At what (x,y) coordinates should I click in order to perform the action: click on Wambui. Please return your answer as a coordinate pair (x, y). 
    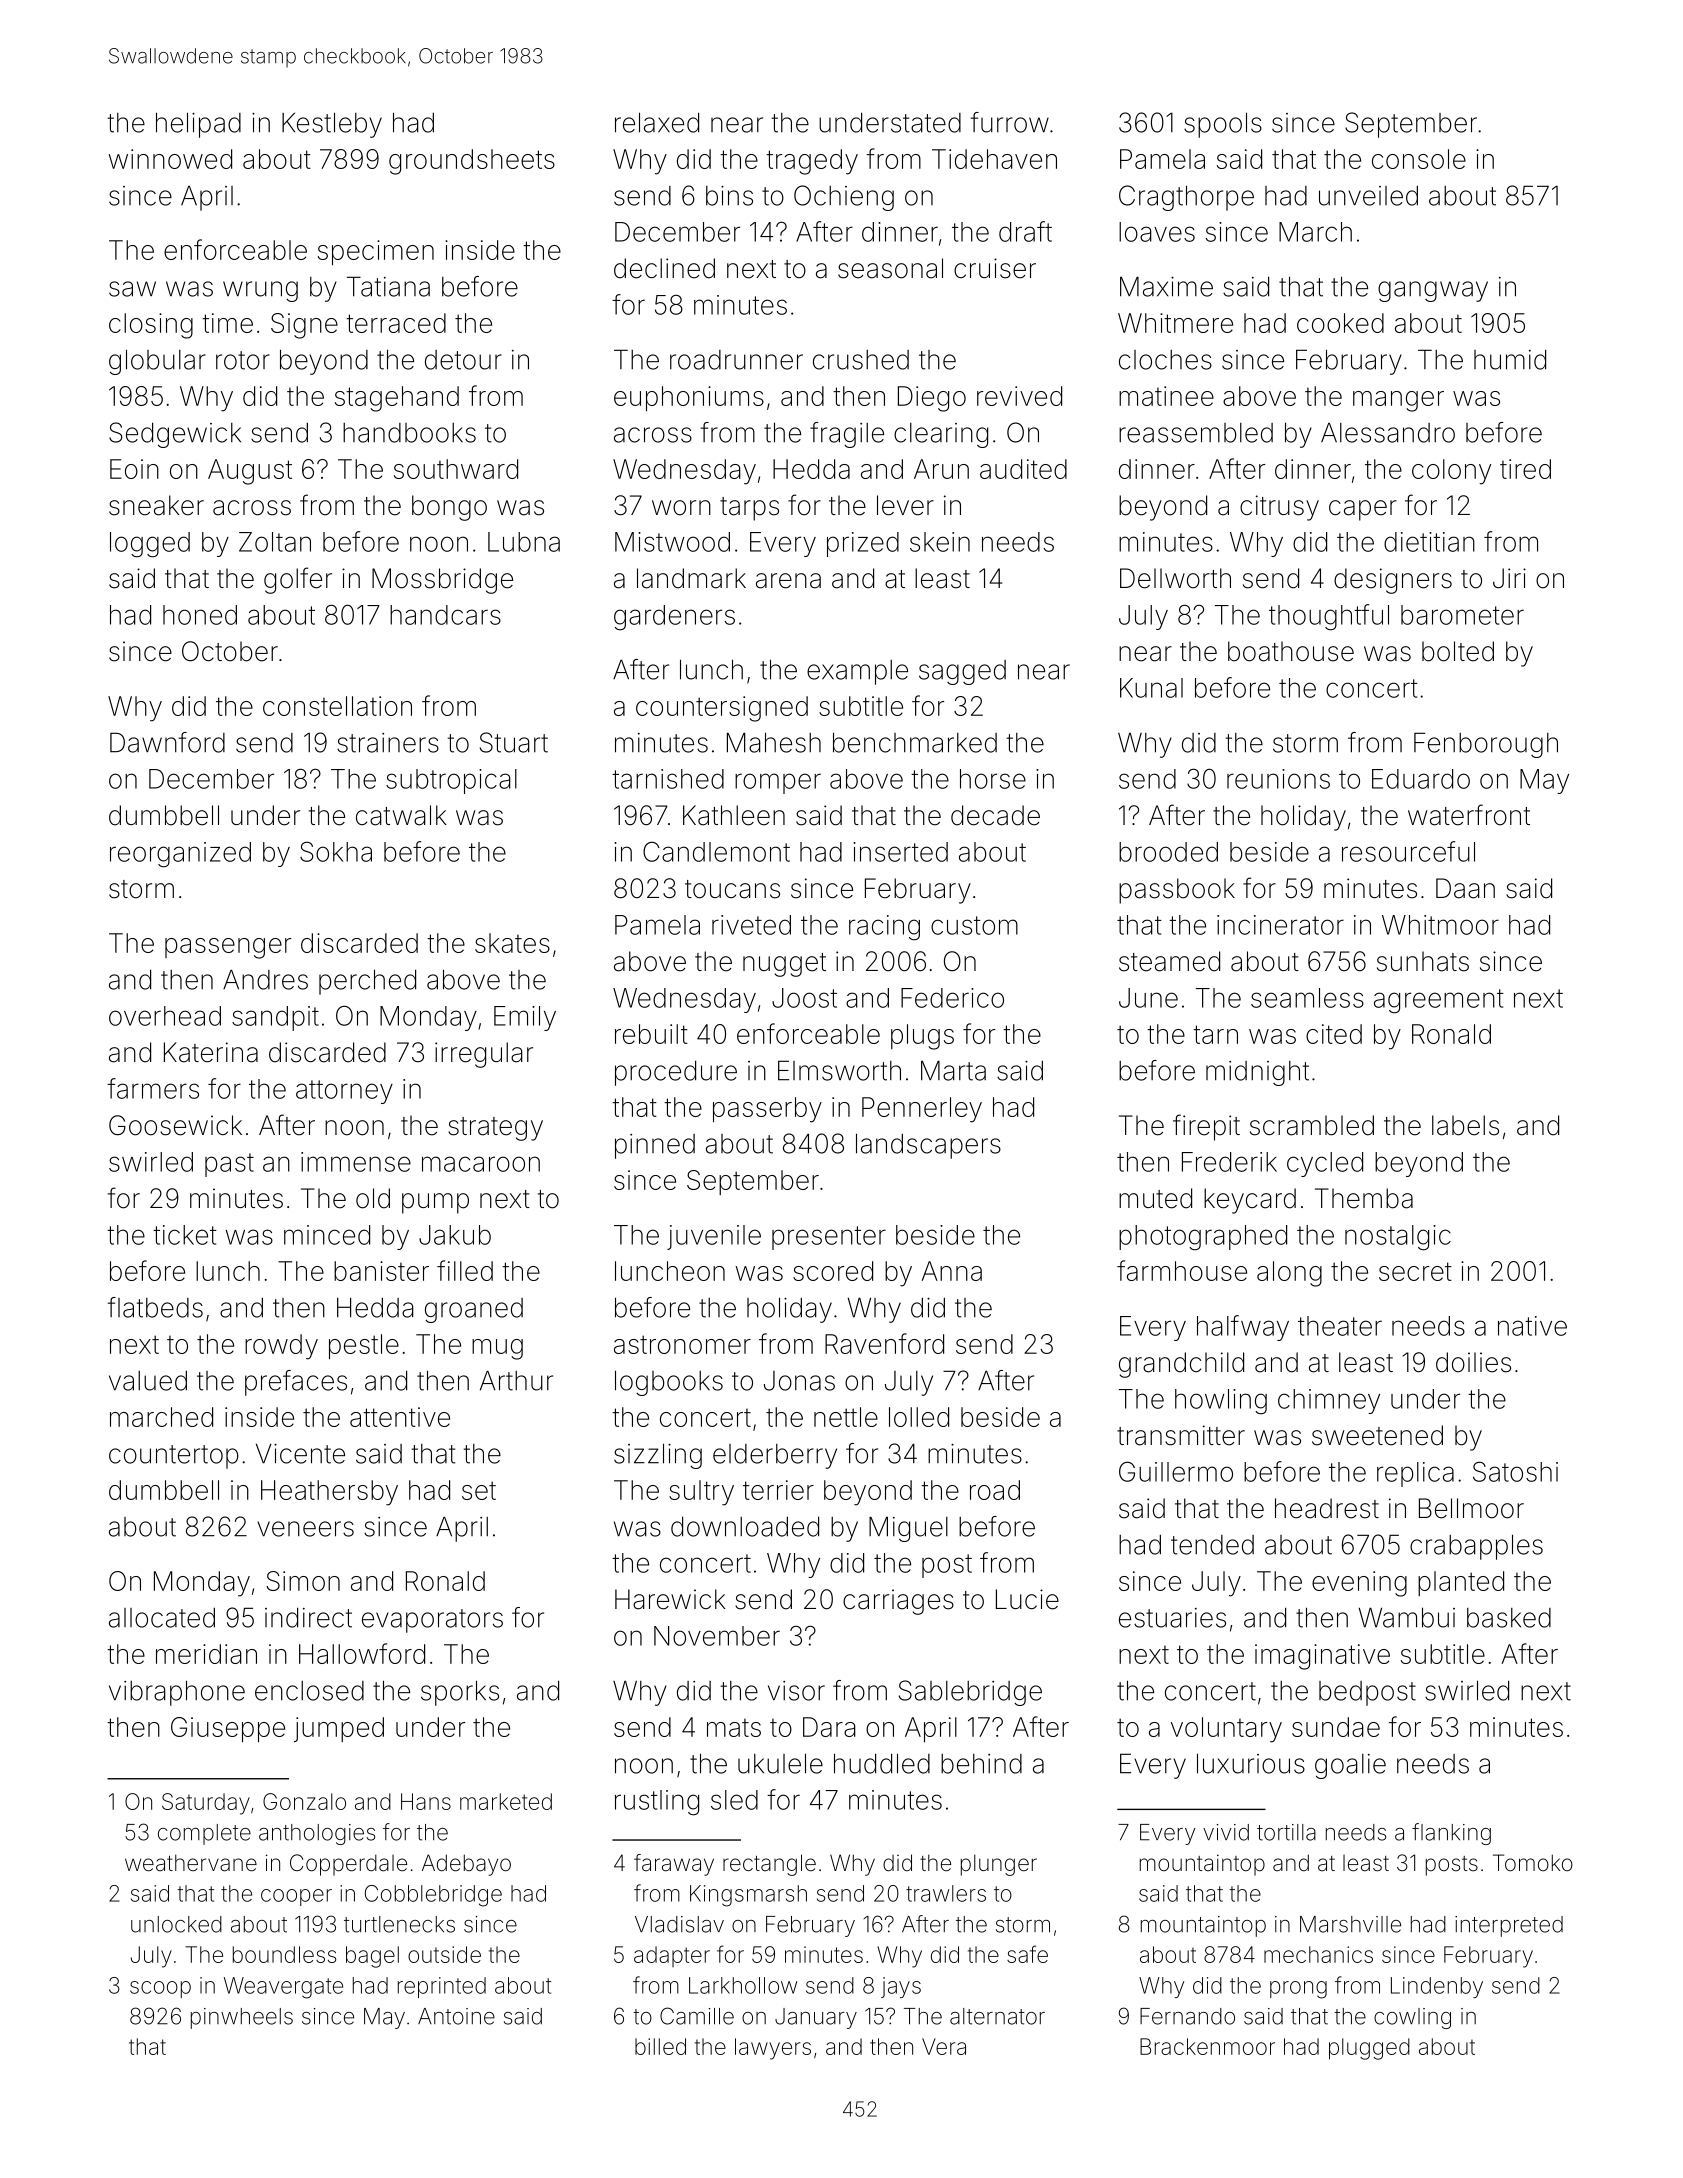
    Looking at the image, I should click on (1407, 1617).
